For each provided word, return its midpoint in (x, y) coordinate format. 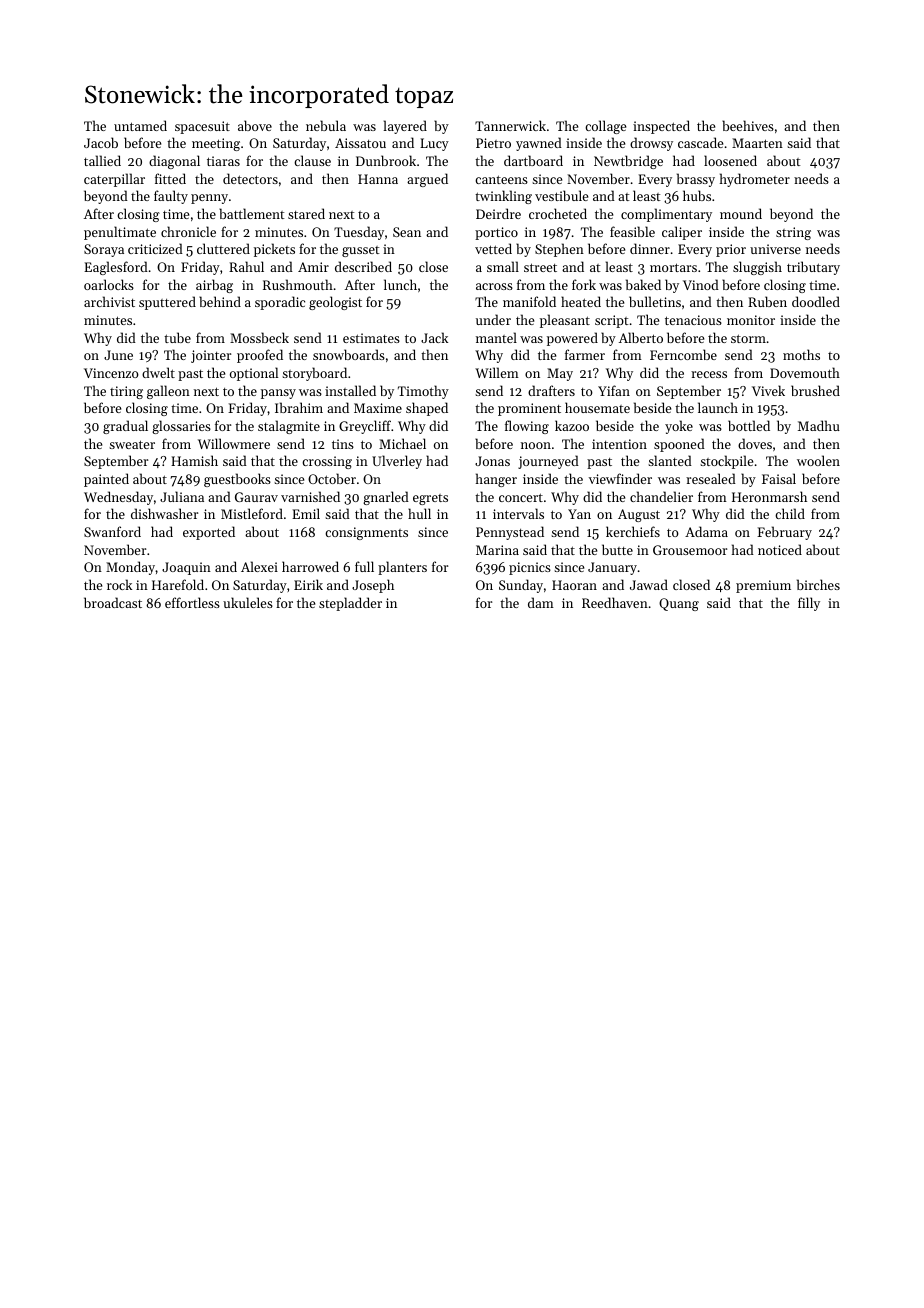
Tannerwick (510, 125)
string (793, 233)
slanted (670, 460)
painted (106, 480)
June (118, 355)
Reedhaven (615, 602)
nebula (326, 125)
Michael (402, 443)
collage (605, 127)
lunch (400, 284)
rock (119, 584)
